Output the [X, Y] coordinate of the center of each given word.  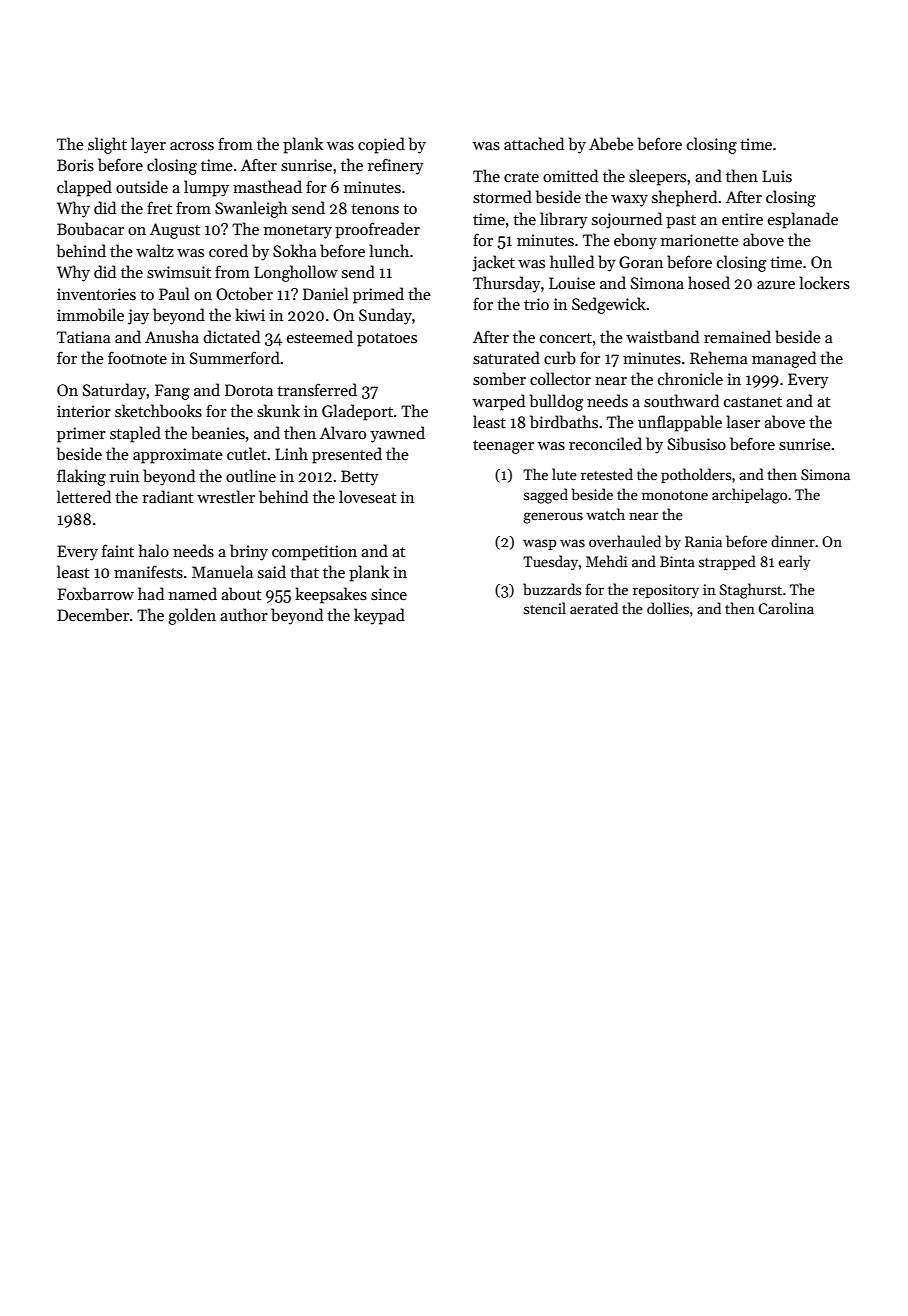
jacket [493, 263]
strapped [727, 562]
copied [381, 145]
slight [107, 145]
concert [566, 338]
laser [743, 422]
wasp [539, 544]
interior [84, 411]
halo [154, 550]
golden [192, 616]
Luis [777, 176]
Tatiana [84, 337]
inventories [96, 294]
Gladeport [357, 412]
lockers [824, 283]
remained [737, 336]
